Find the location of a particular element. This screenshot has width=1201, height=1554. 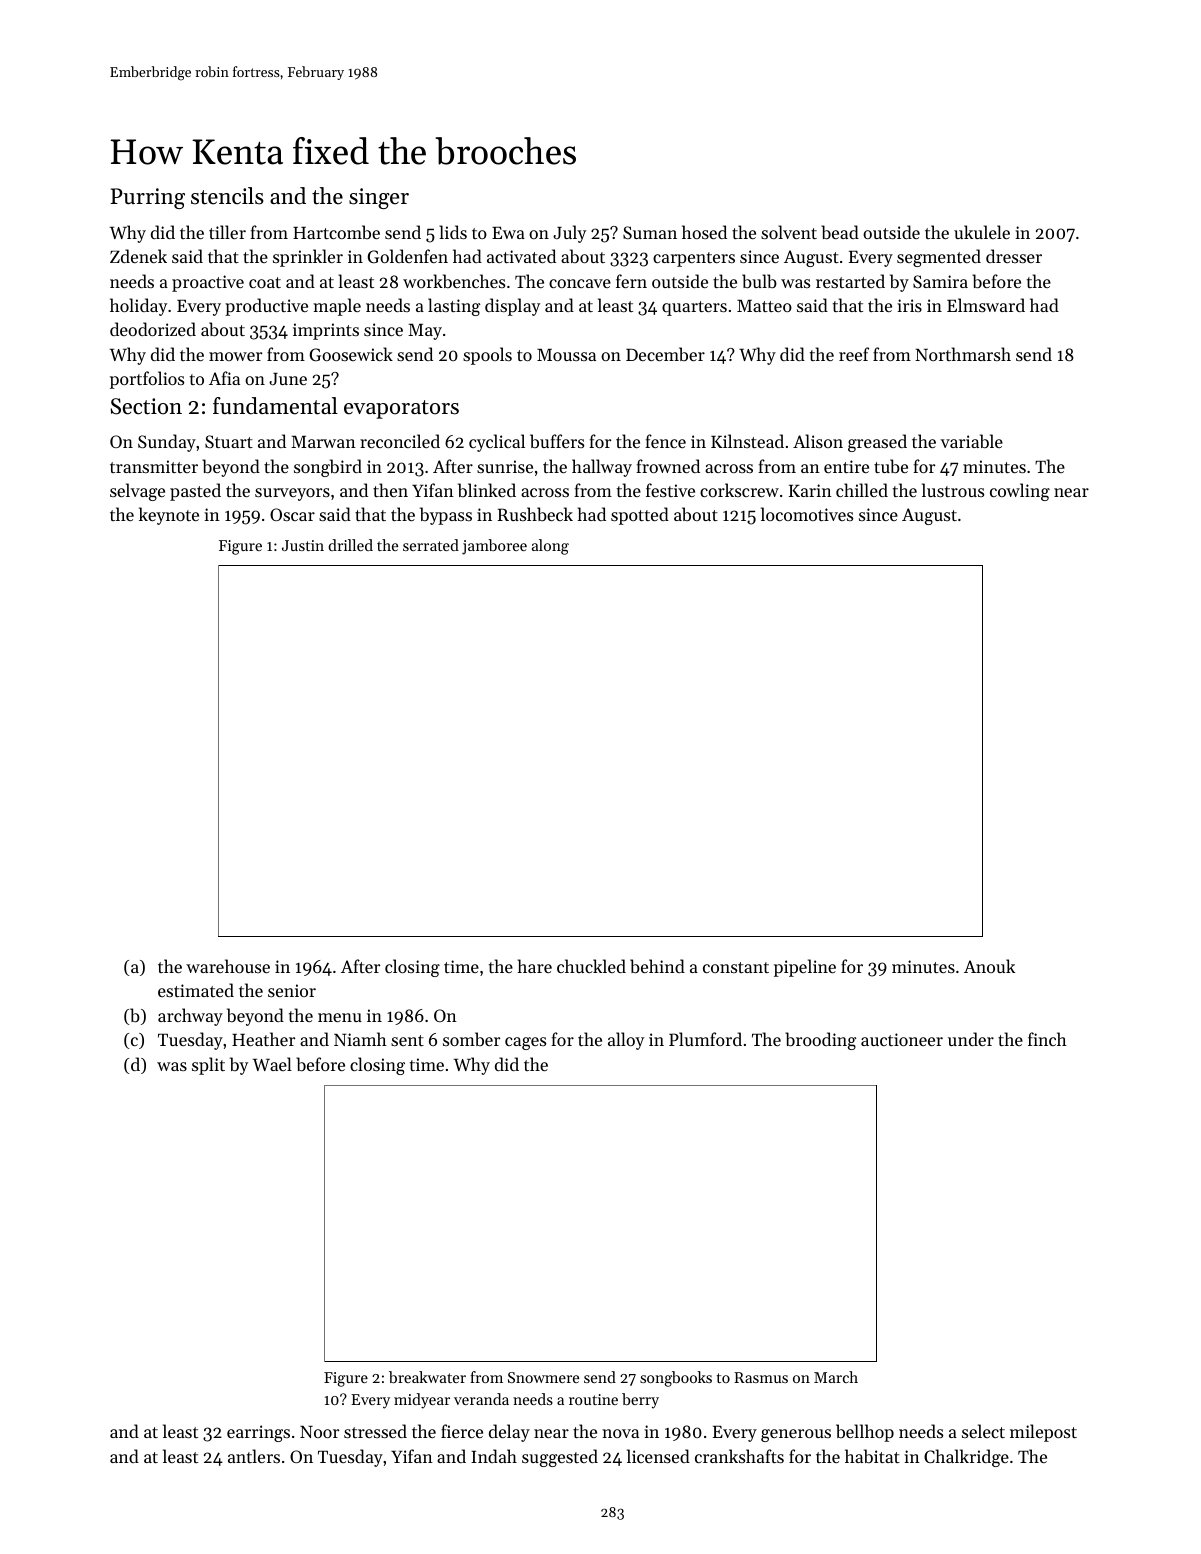

Wael is located at coordinates (272, 1064).
